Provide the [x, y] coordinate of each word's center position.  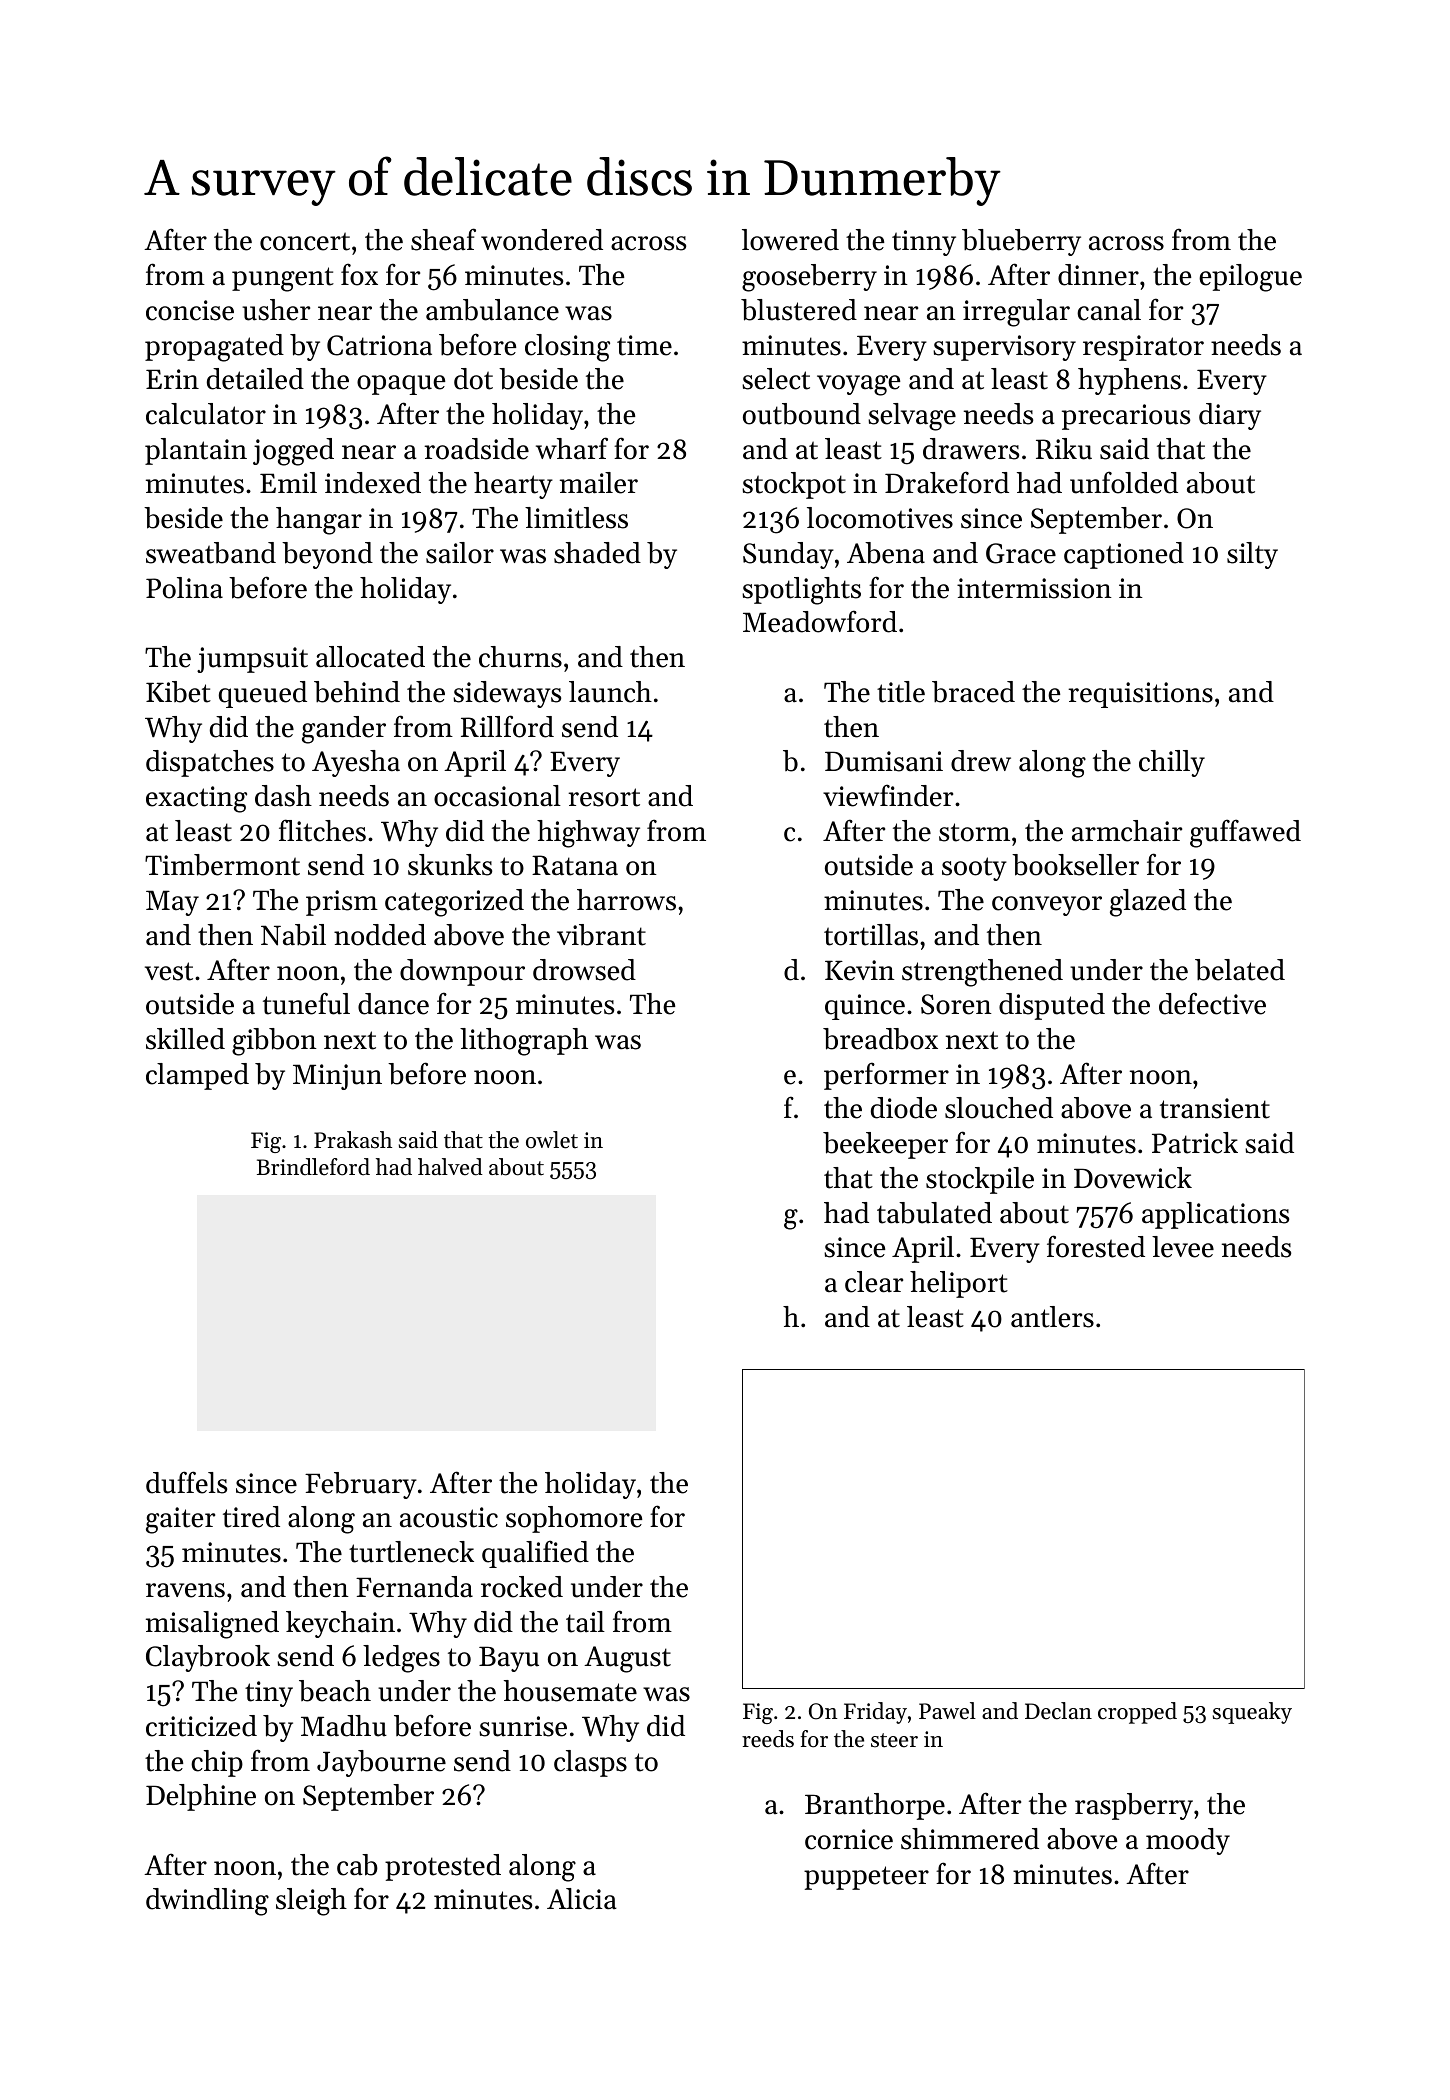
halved [450, 1167]
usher [276, 310]
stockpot [794, 485]
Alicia [582, 1899]
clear [874, 1282]
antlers [1052, 1317]
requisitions [1140, 695]
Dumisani [884, 761]
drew [981, 761]
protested [443, 1867]
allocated [370, 657]
